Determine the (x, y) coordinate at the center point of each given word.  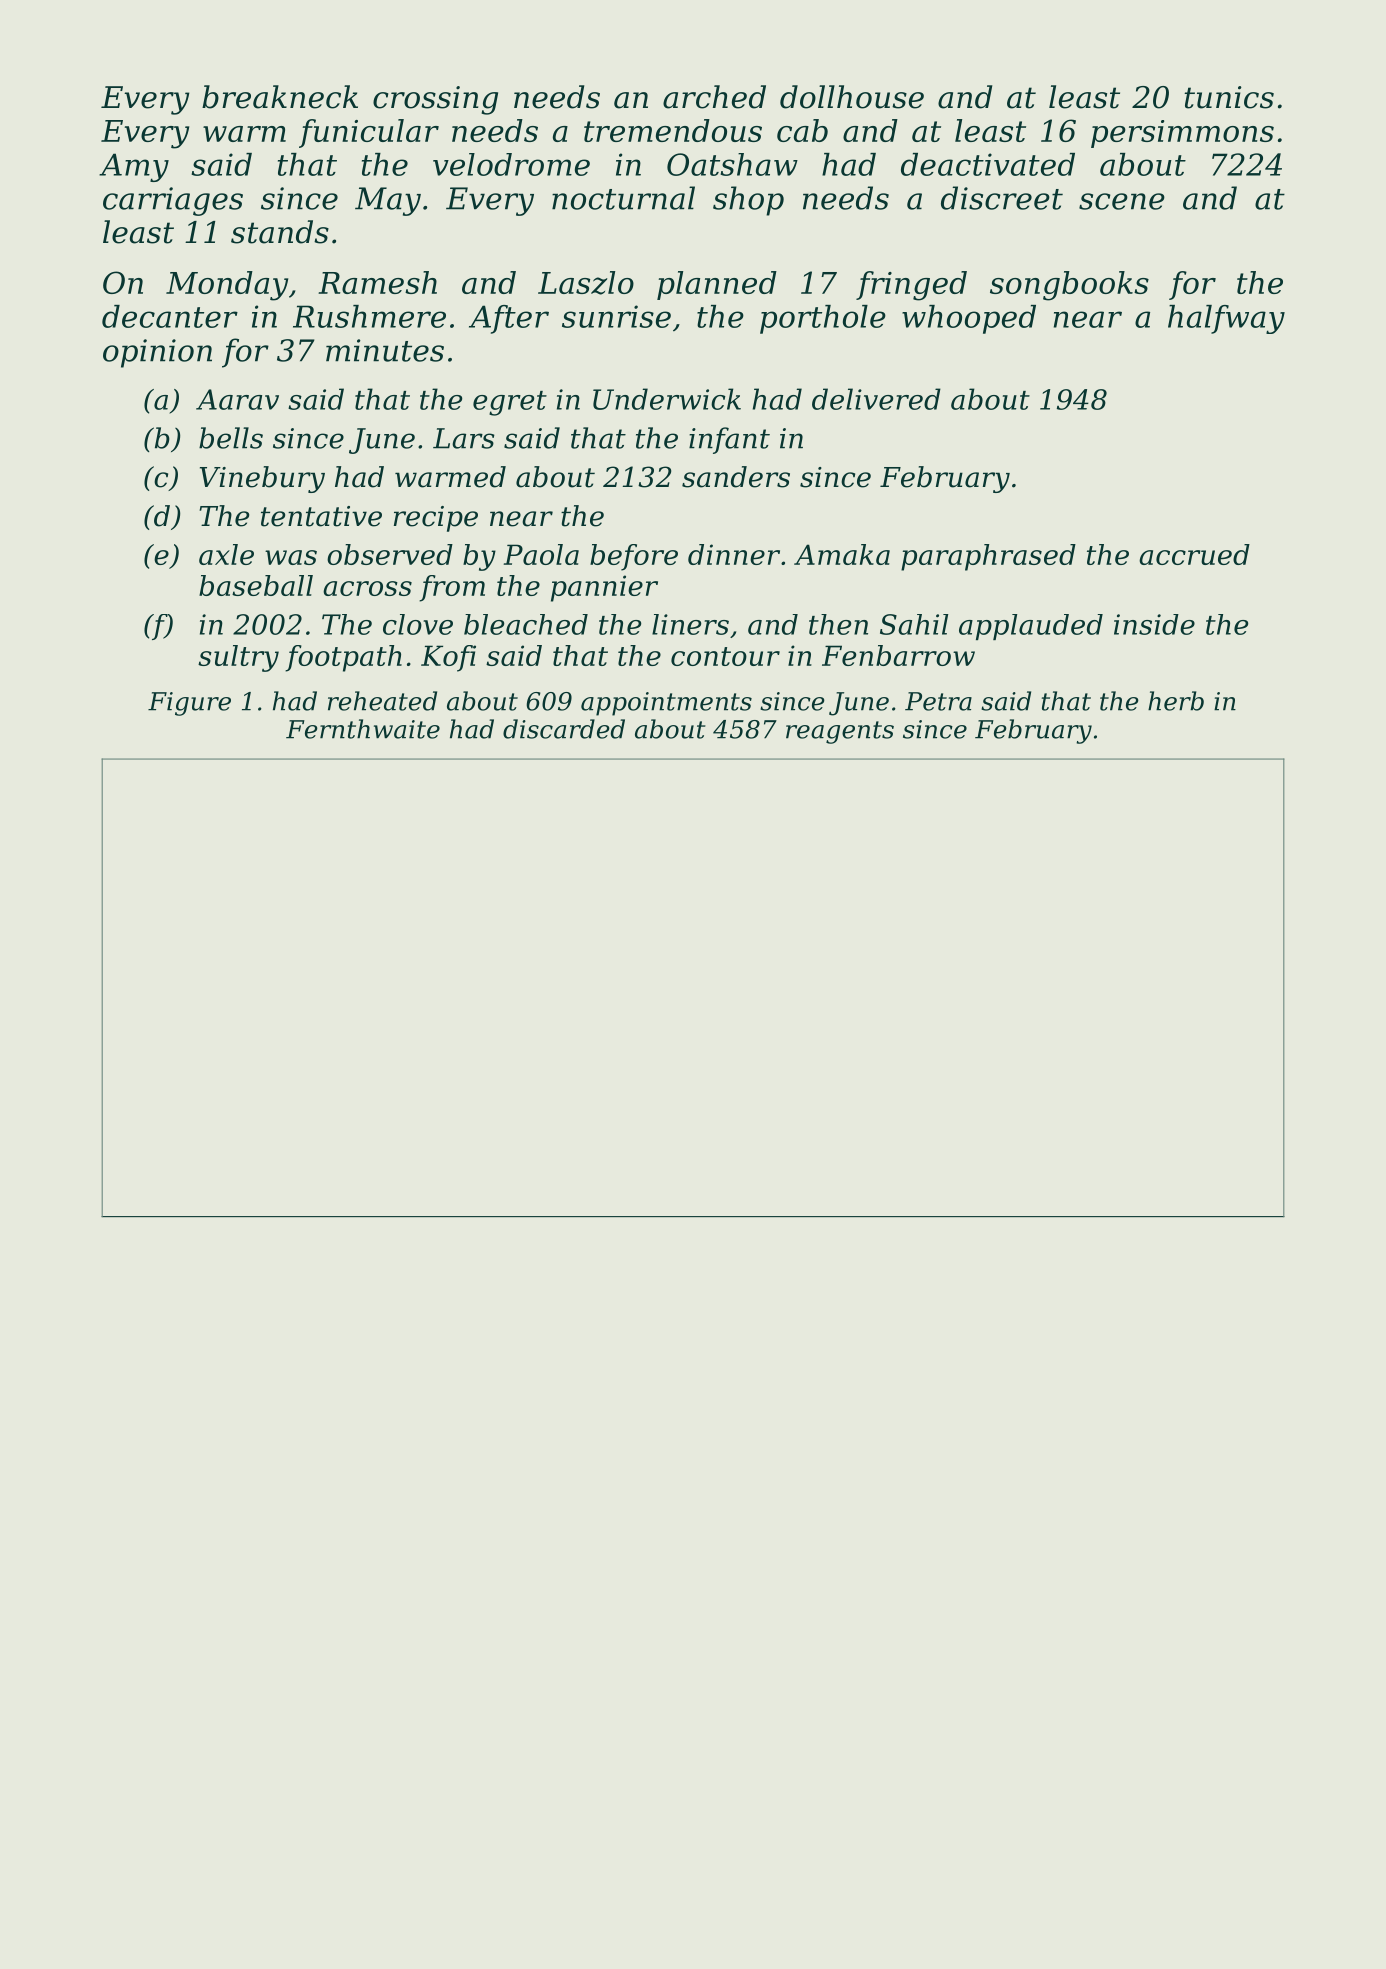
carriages (173, 201)
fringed (911, 286)
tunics (1229, 97)
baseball (256, 585)
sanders (736, 477)
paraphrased (988, 557)
